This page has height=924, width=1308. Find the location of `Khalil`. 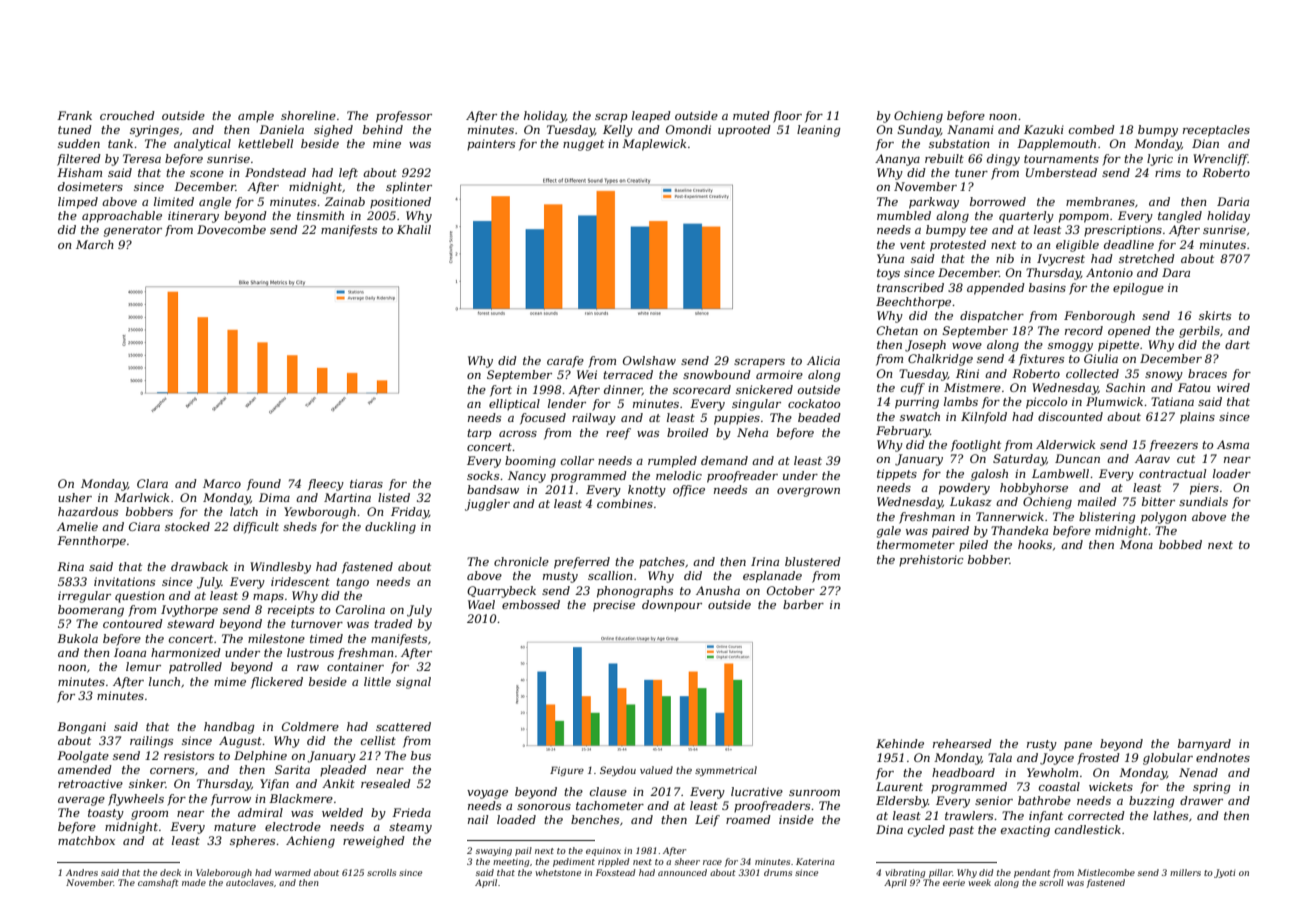

Khalil is located at coordinates (414, 229).
